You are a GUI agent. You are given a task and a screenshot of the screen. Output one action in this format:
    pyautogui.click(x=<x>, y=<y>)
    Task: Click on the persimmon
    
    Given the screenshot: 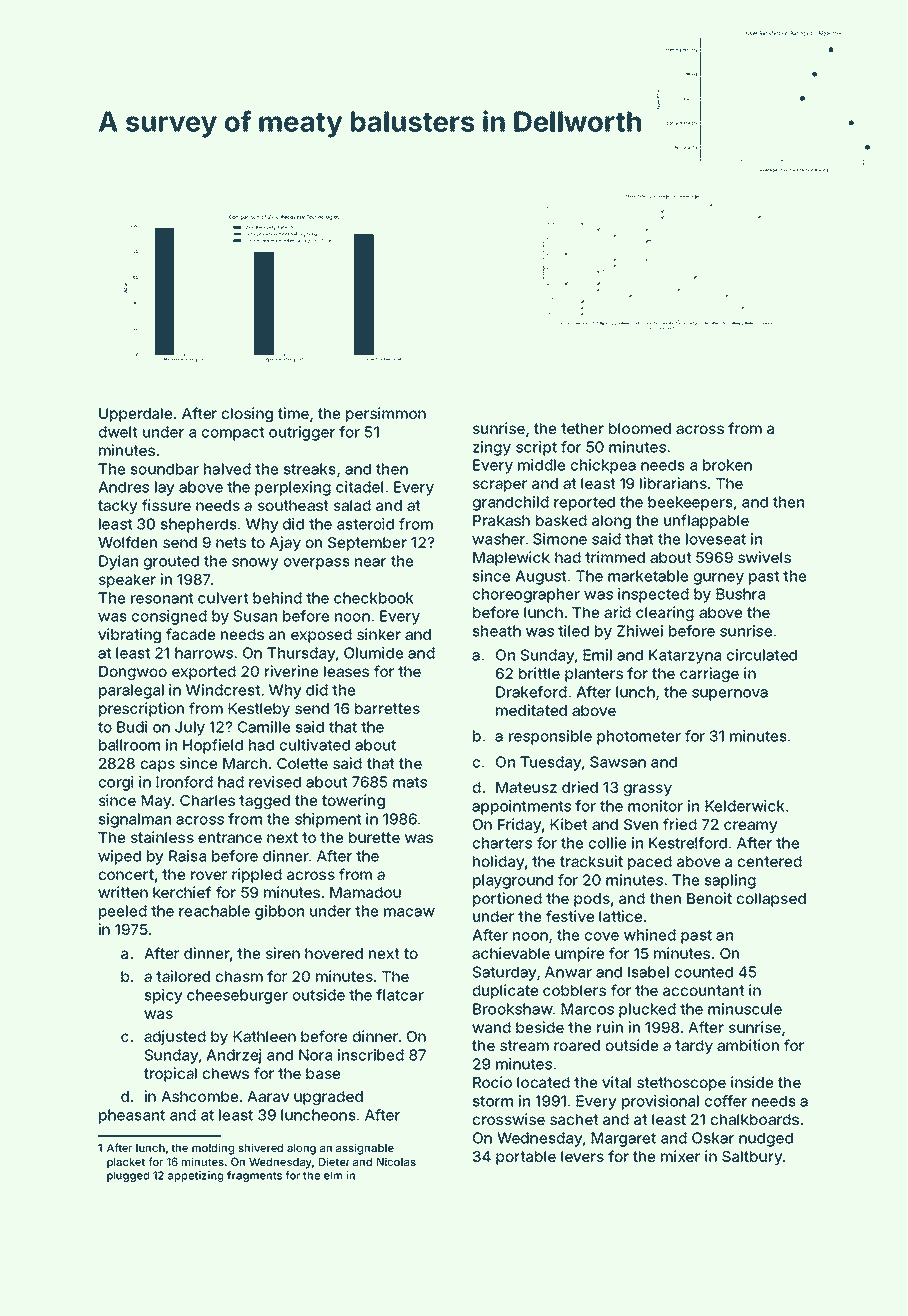 What is the action you would take?
    pyautogui.click(x=386, y=414)
